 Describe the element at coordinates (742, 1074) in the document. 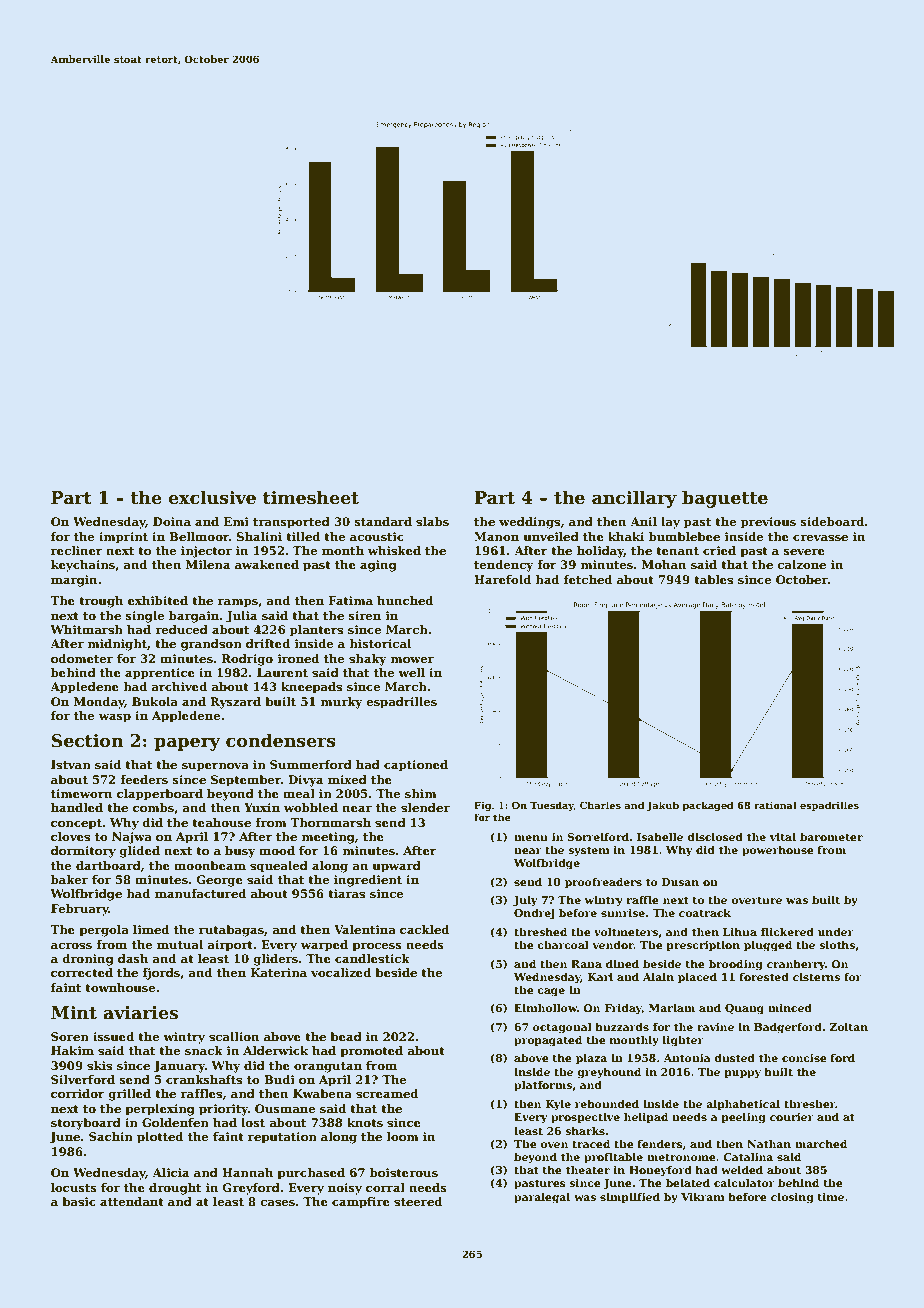

I see `puppy` at that location.
